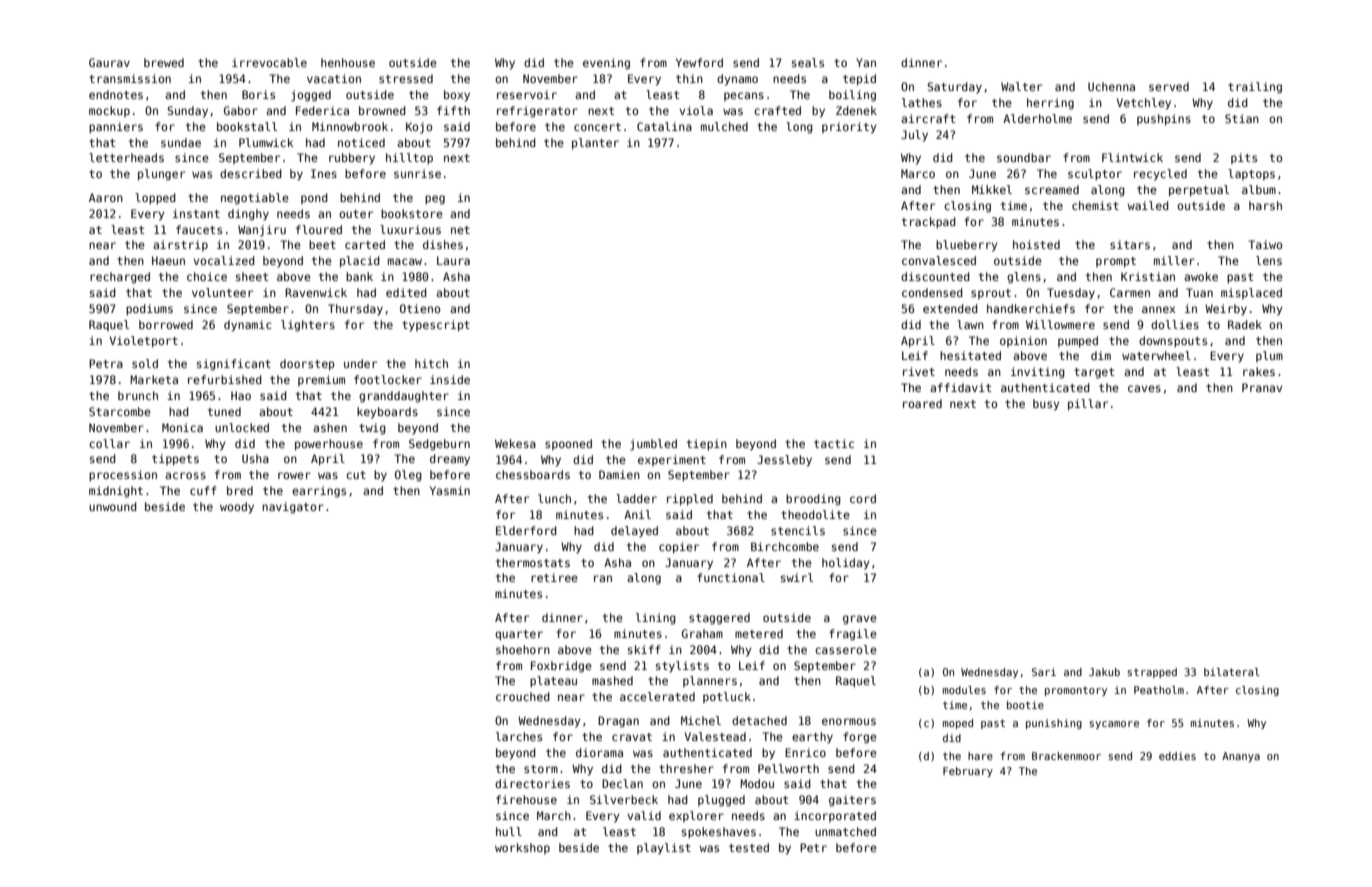  I want to click on Aaron, so click(106, 197).
